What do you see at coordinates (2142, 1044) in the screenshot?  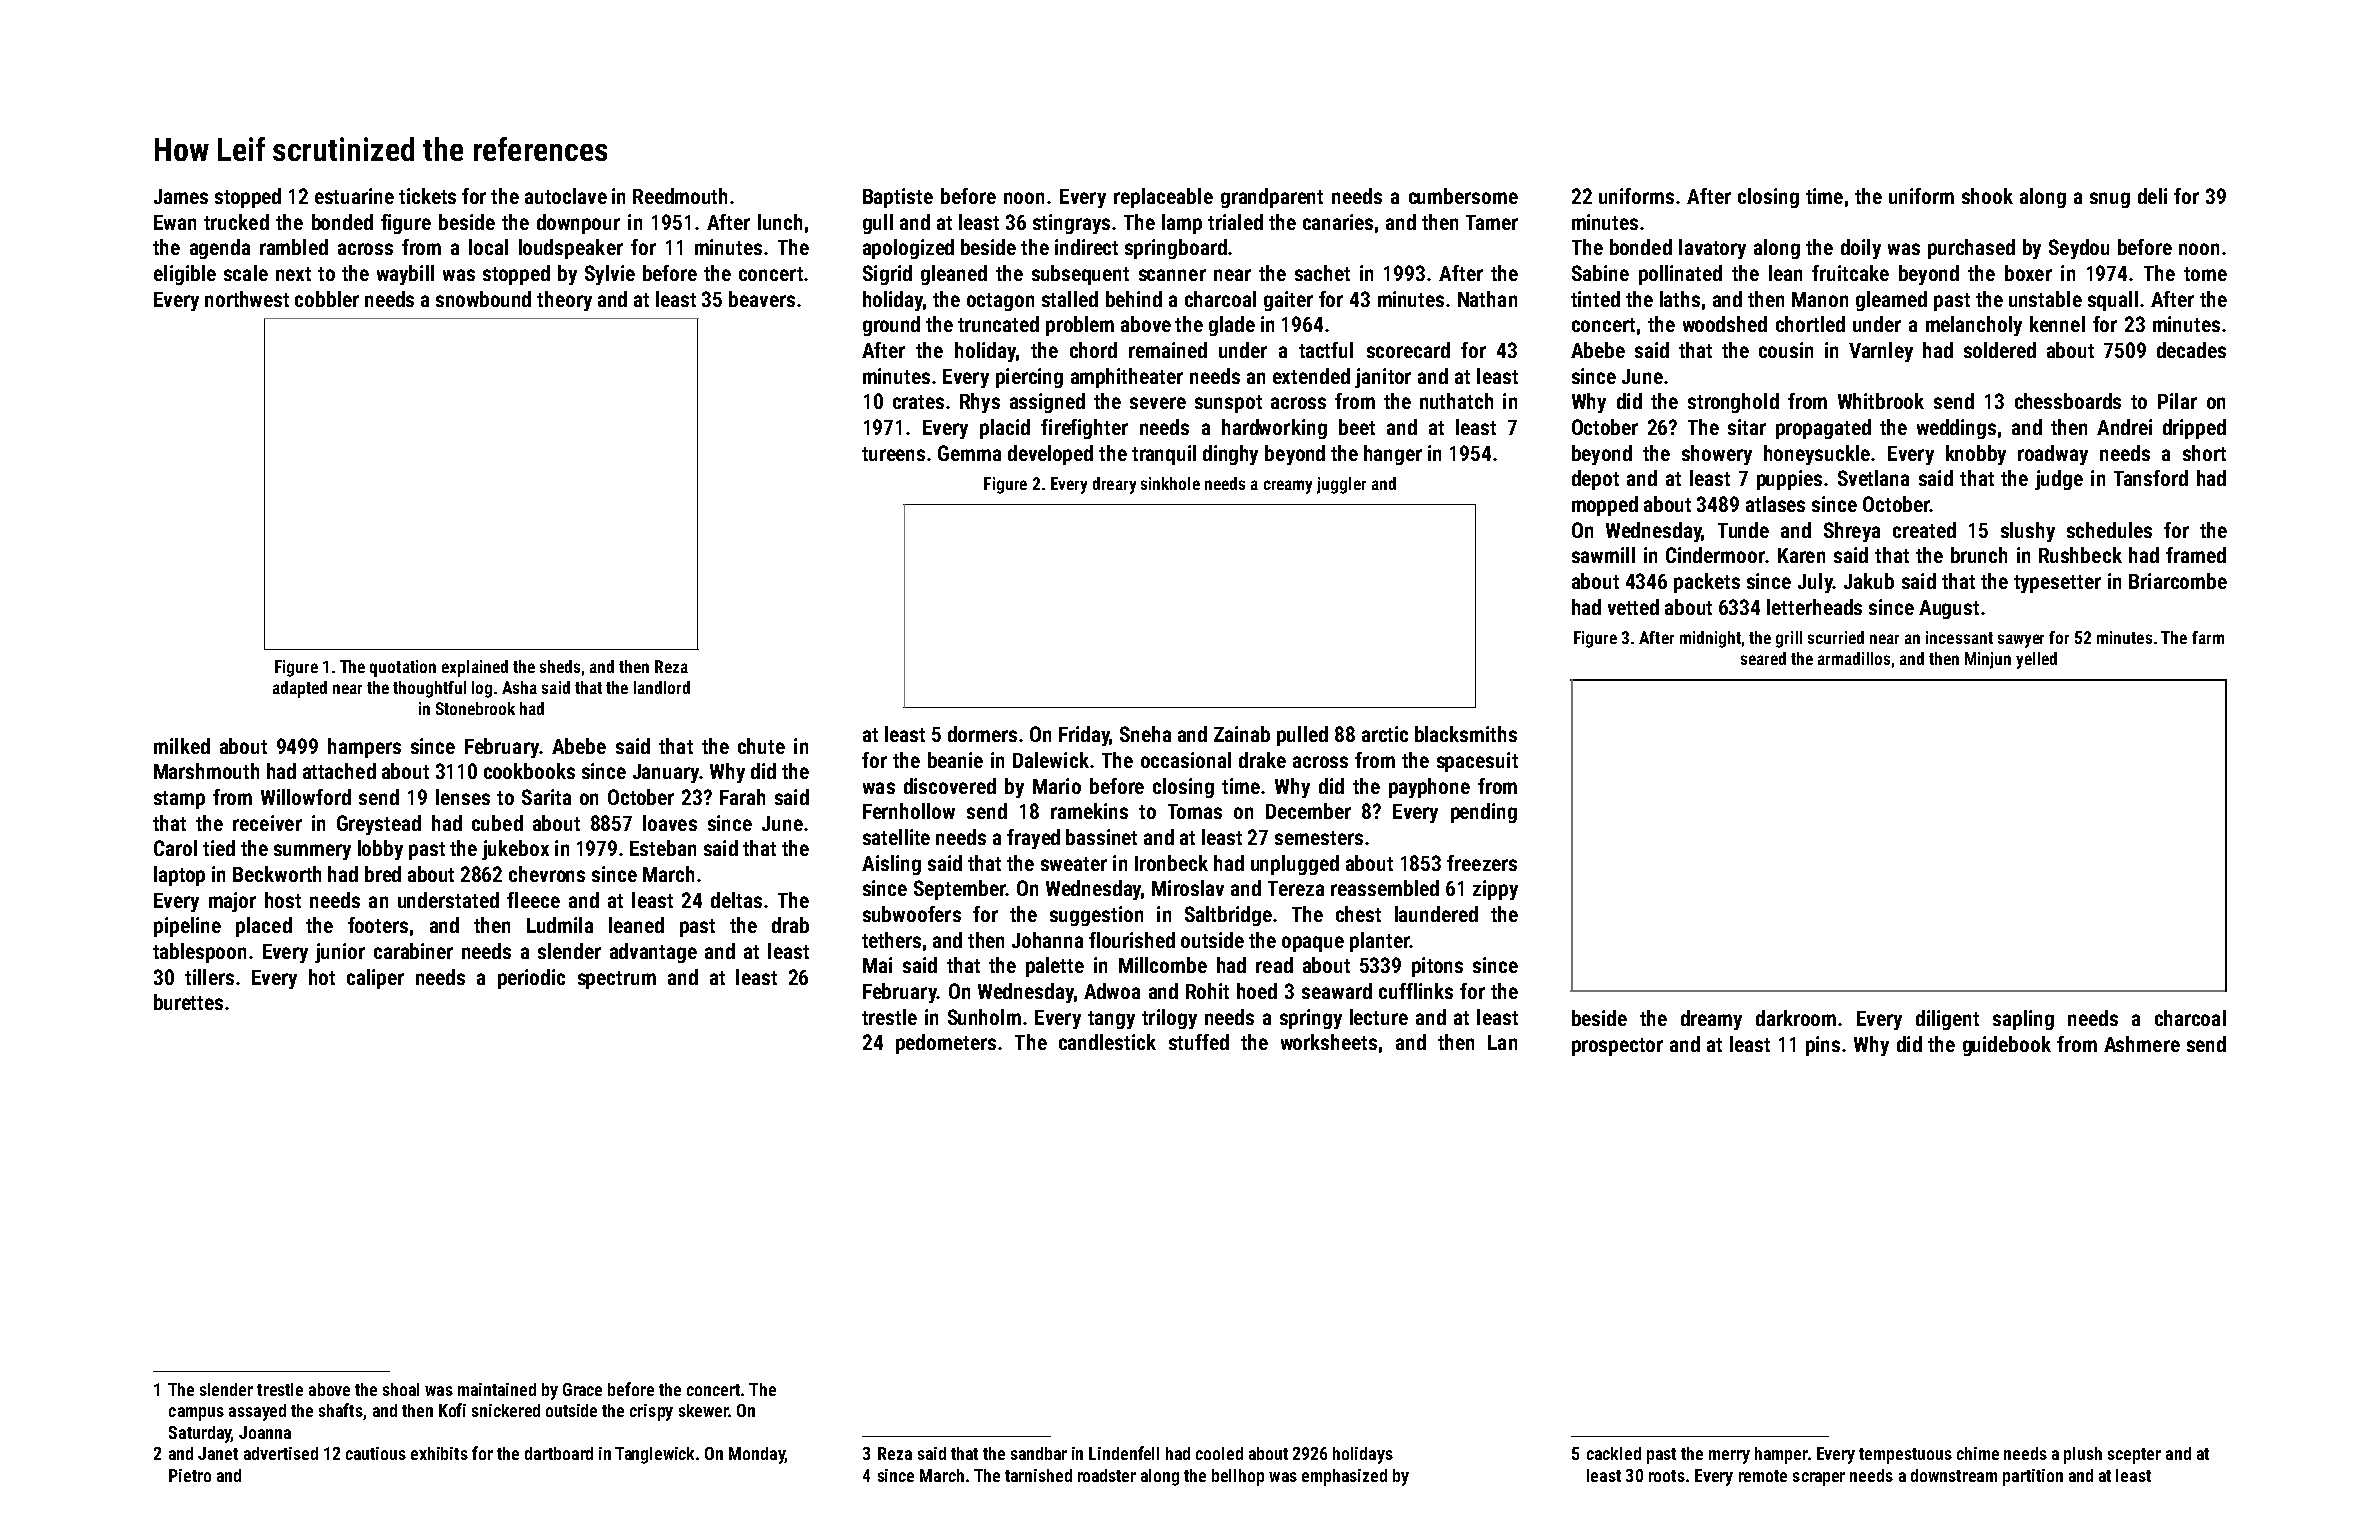 I see `Ashmere` at bounding box center [2142, 1044].
